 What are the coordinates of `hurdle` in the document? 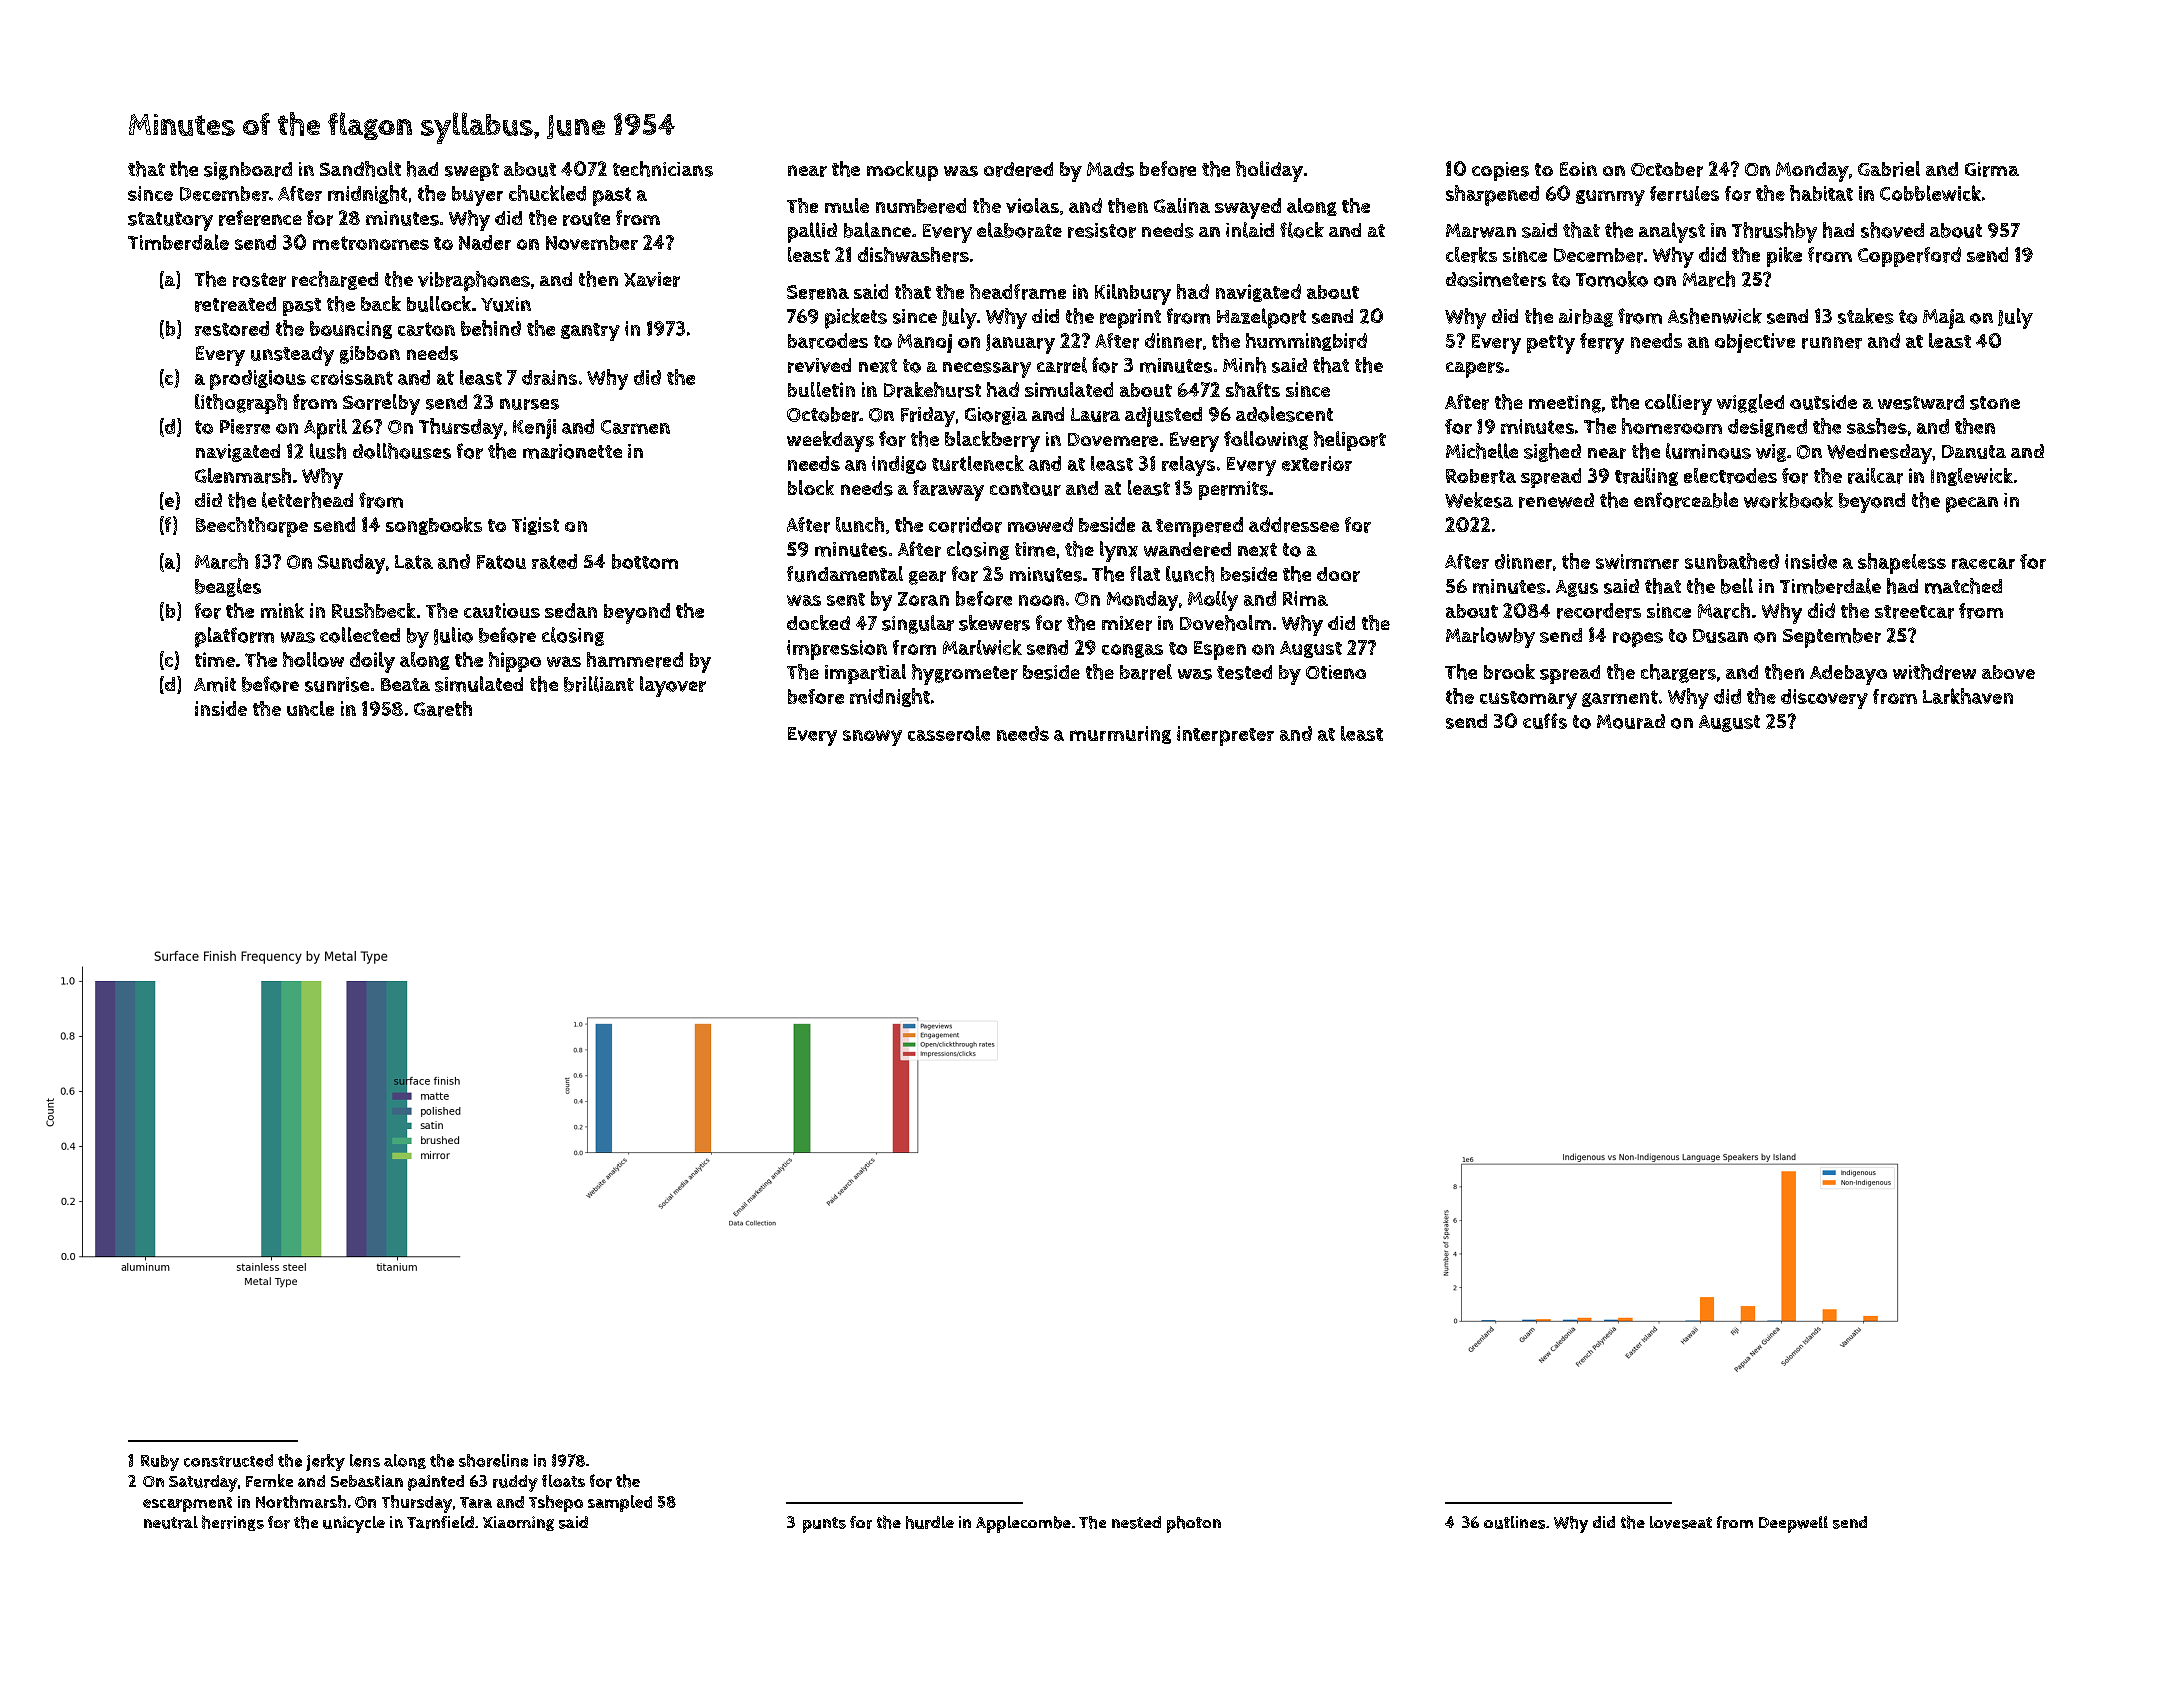 It's located at (930, 1522).
